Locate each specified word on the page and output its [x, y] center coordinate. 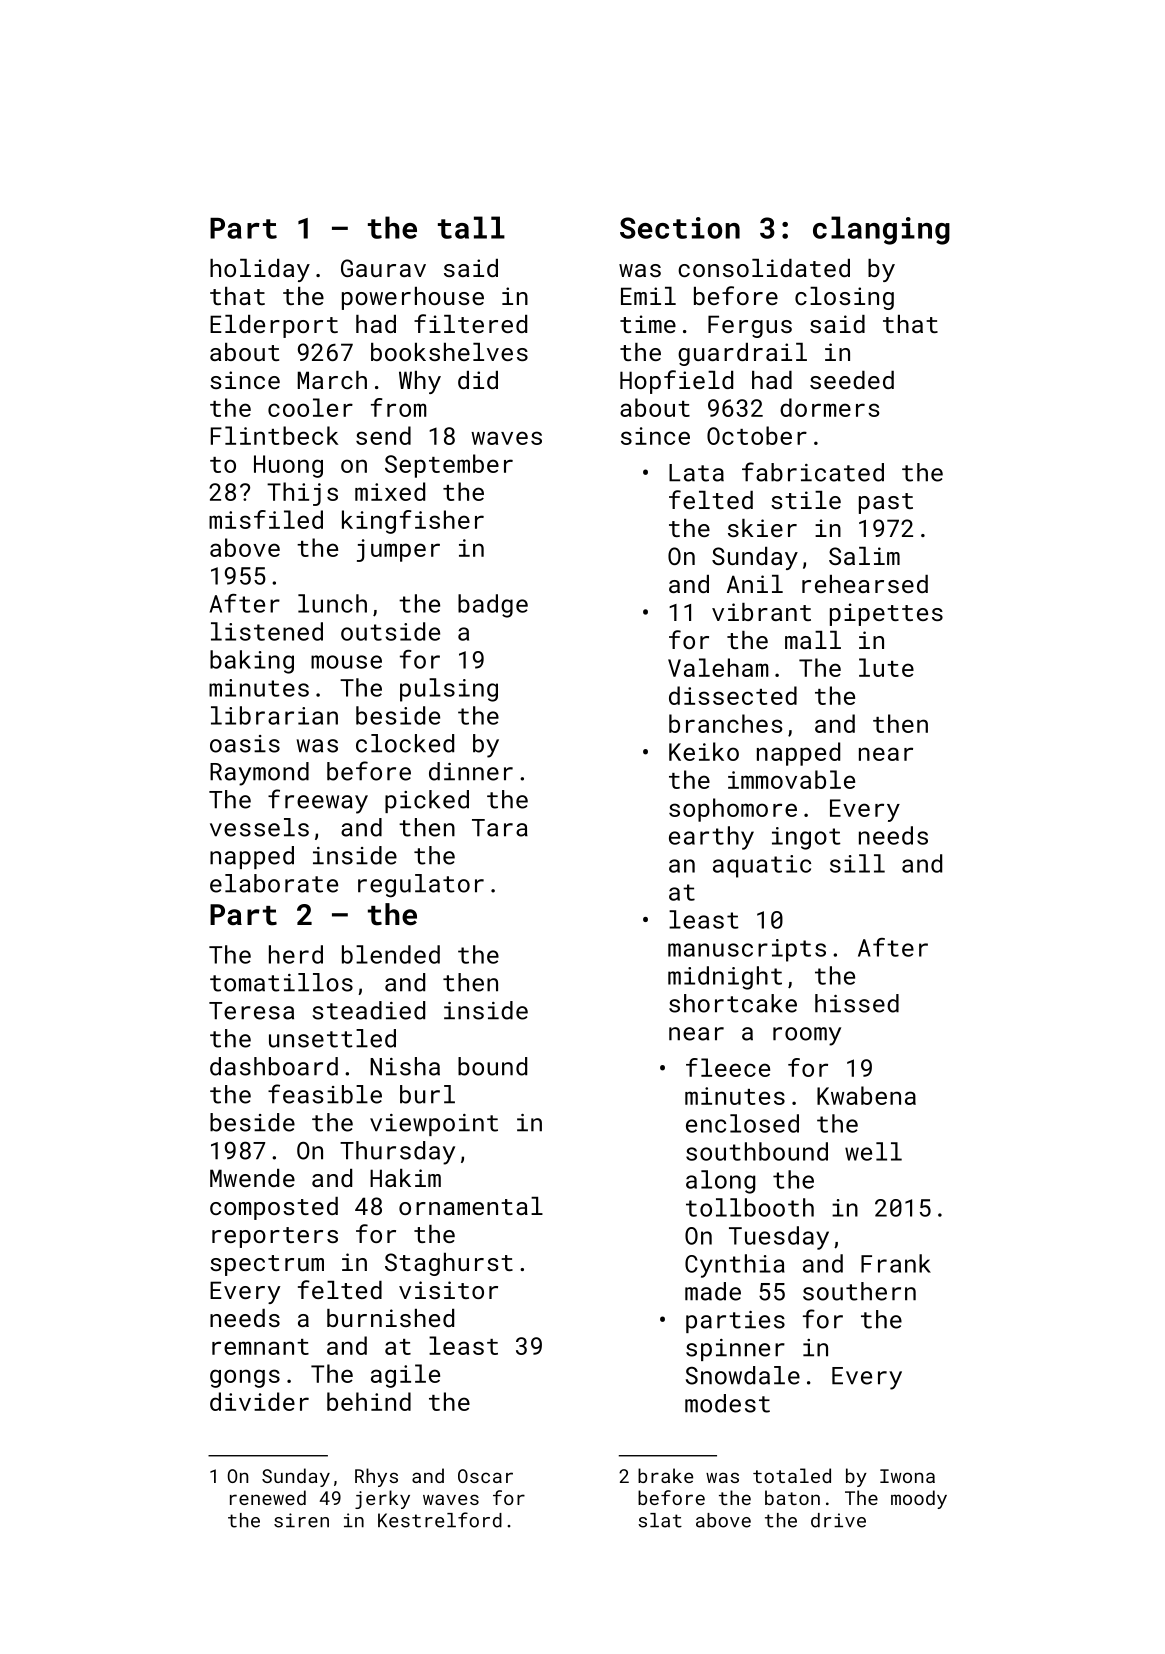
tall [471, 227]
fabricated [813, 472]
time [648, 324]
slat [660, 1520]
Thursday [397, 1153]
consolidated [764, 268]
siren [301, 1520]
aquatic [762, 866]
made [713, 1291]
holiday [260, 270]
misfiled [266, 519]
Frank [896, 1263]
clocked [405, 743]
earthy [711, 838]
